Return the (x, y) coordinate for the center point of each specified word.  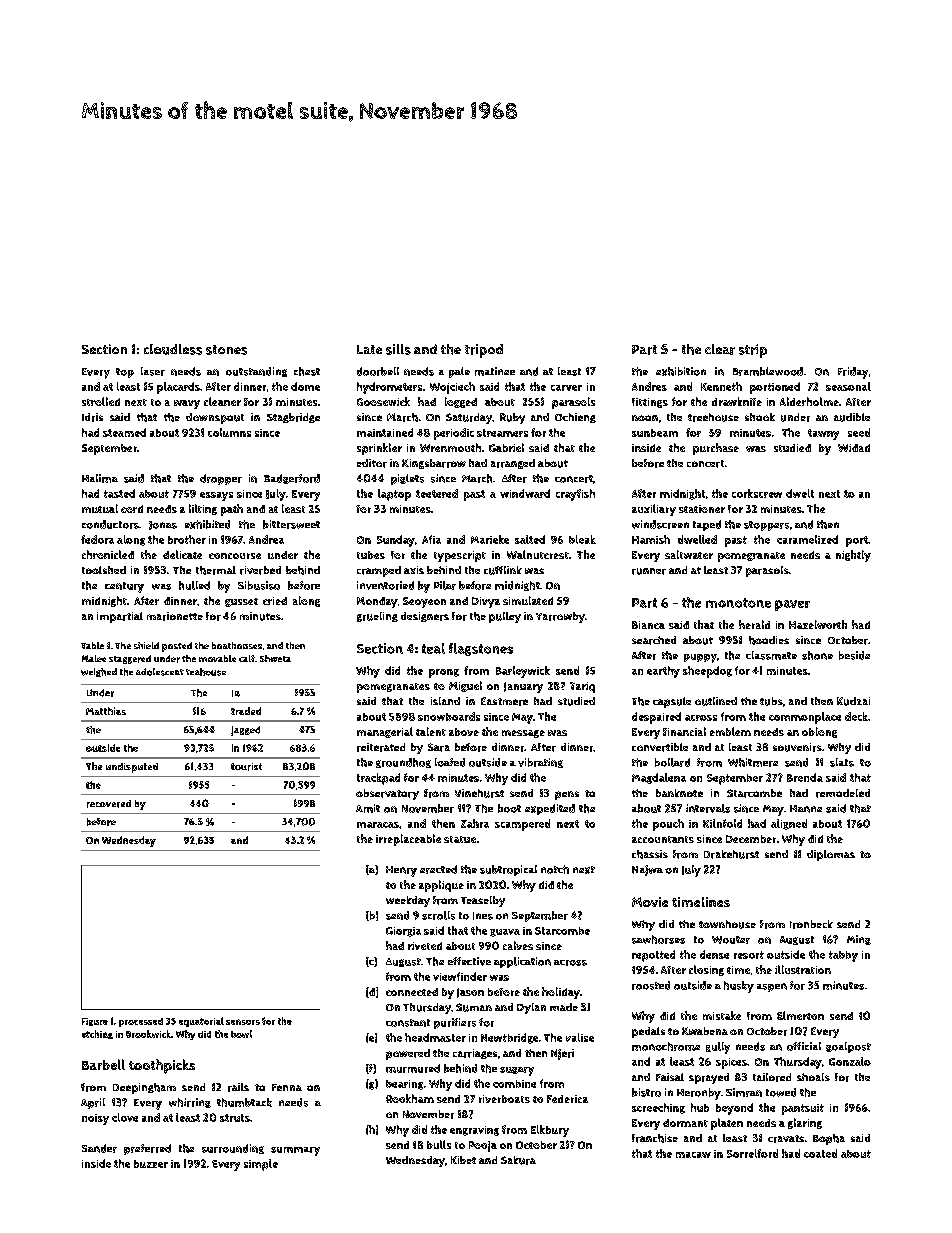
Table (92, 645)
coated (820, 1153)
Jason (470, 993)
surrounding (233, 1149)
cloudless (173, 349)
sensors (243, 1022)
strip (753, 351)
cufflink (503, 570)
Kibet (463, 1160)
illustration (803, 969)
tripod (484, 351)
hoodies (769, 640)
